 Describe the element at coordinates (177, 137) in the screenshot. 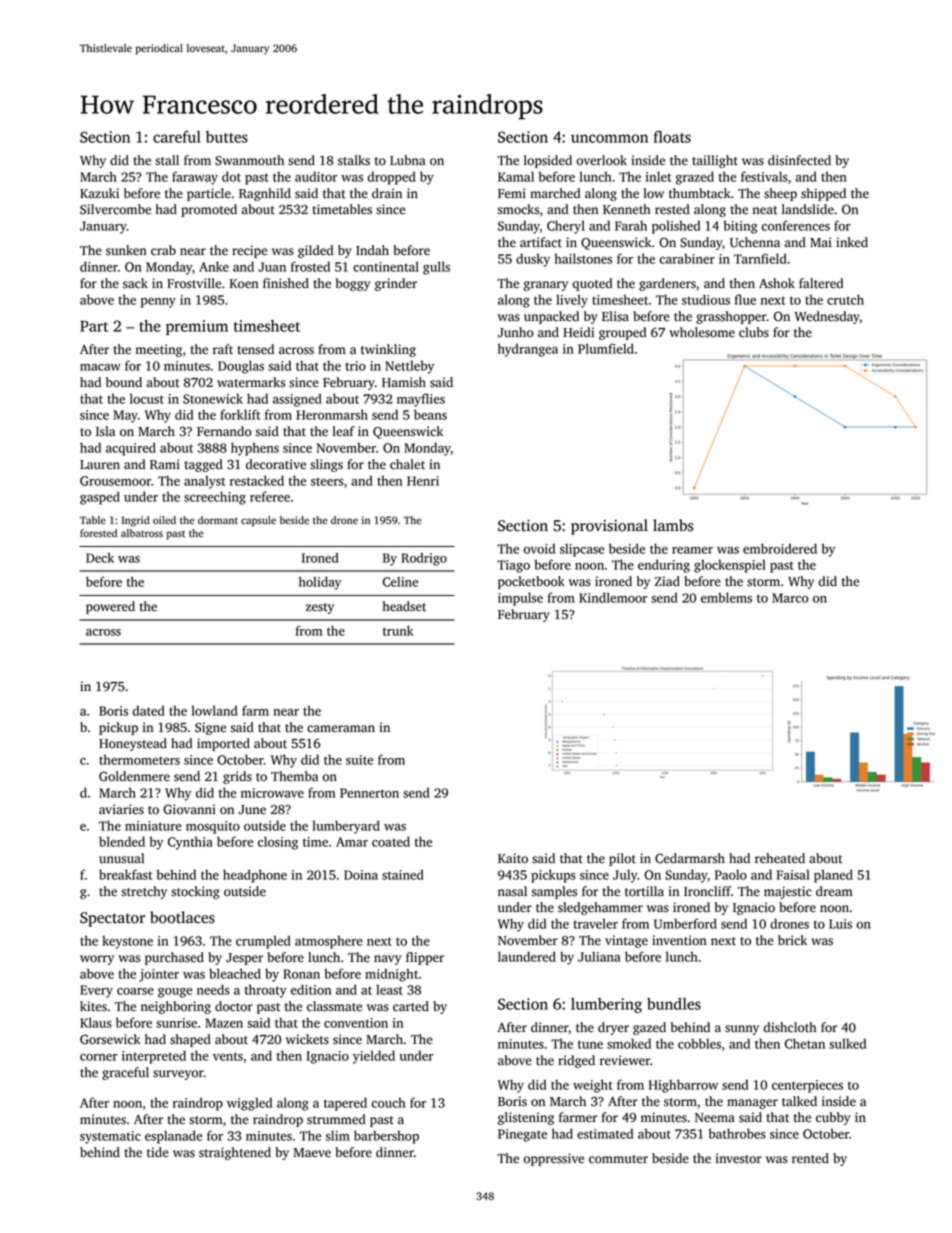

I see `careful` at that location.
